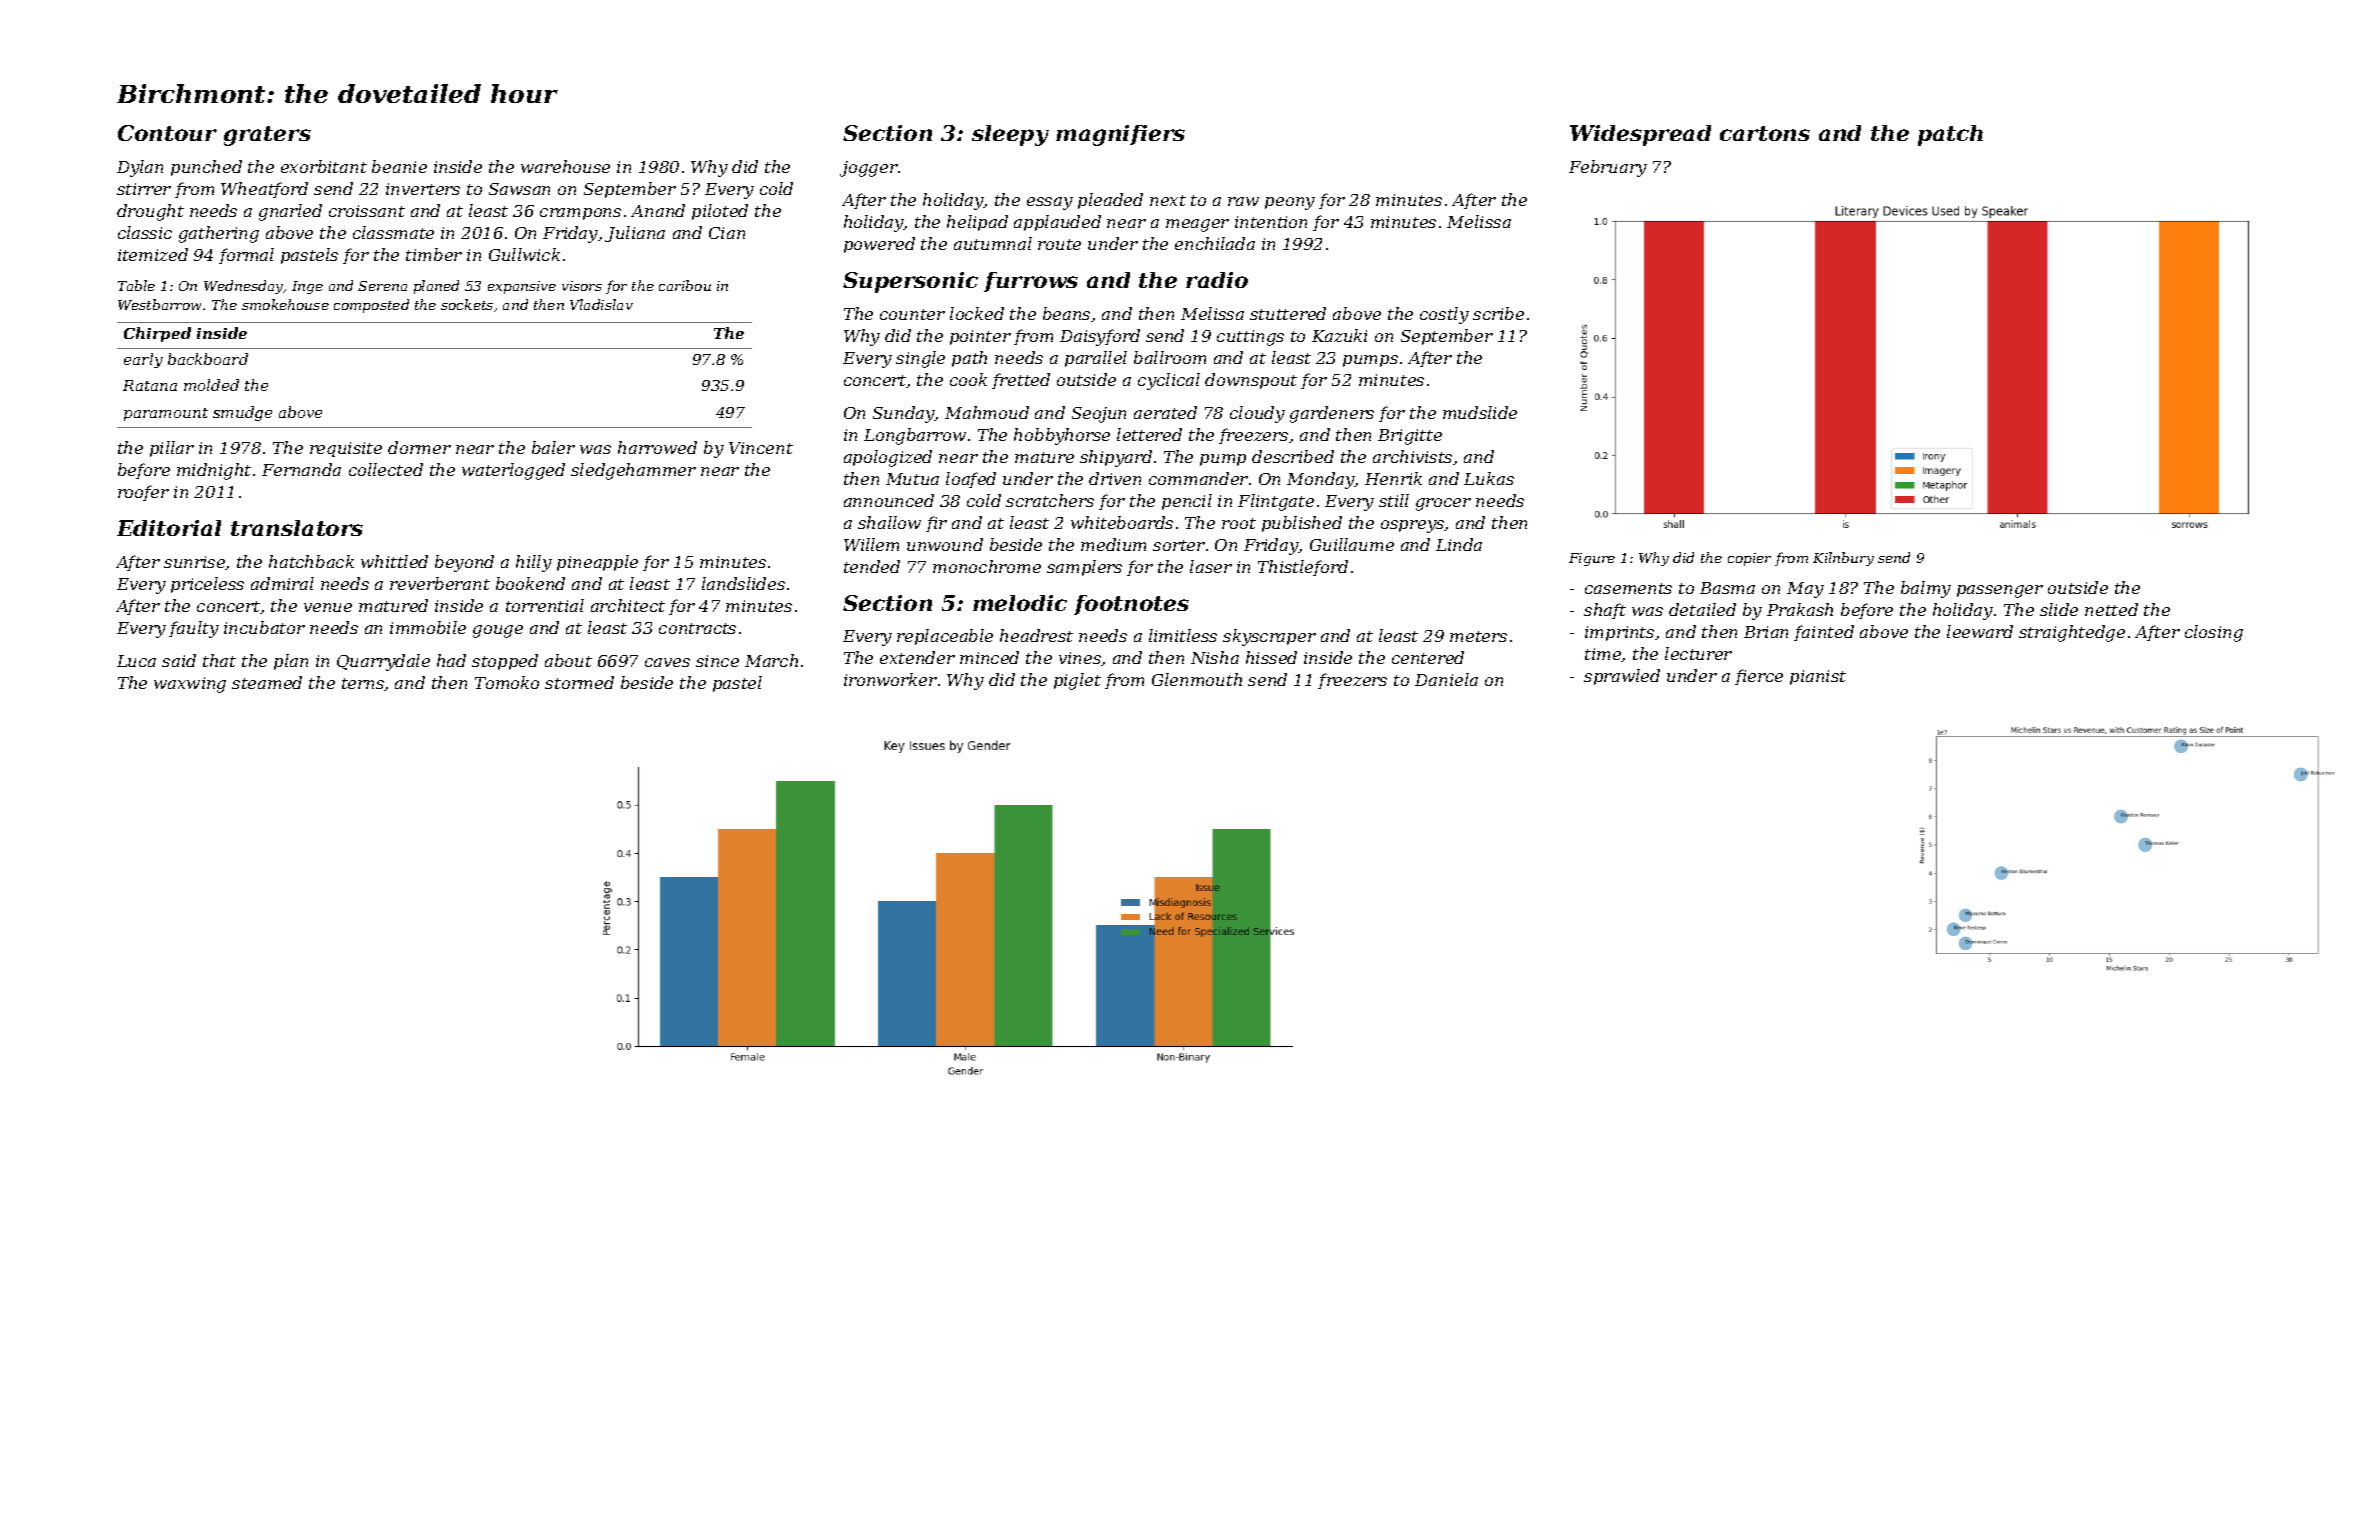  I want to click on harrowed, so click(657, 447).
